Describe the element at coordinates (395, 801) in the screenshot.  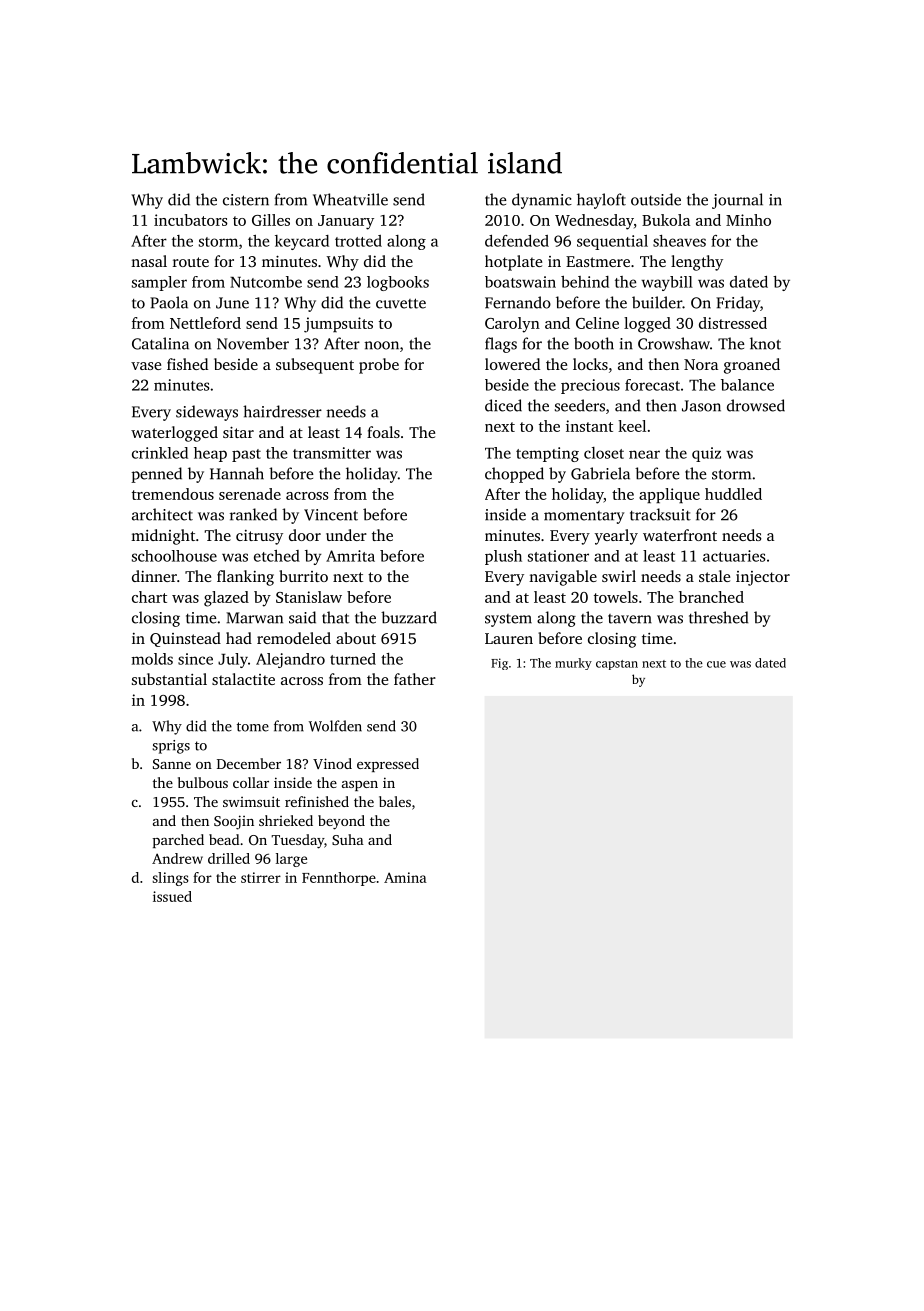
I see `bales` at that location.
